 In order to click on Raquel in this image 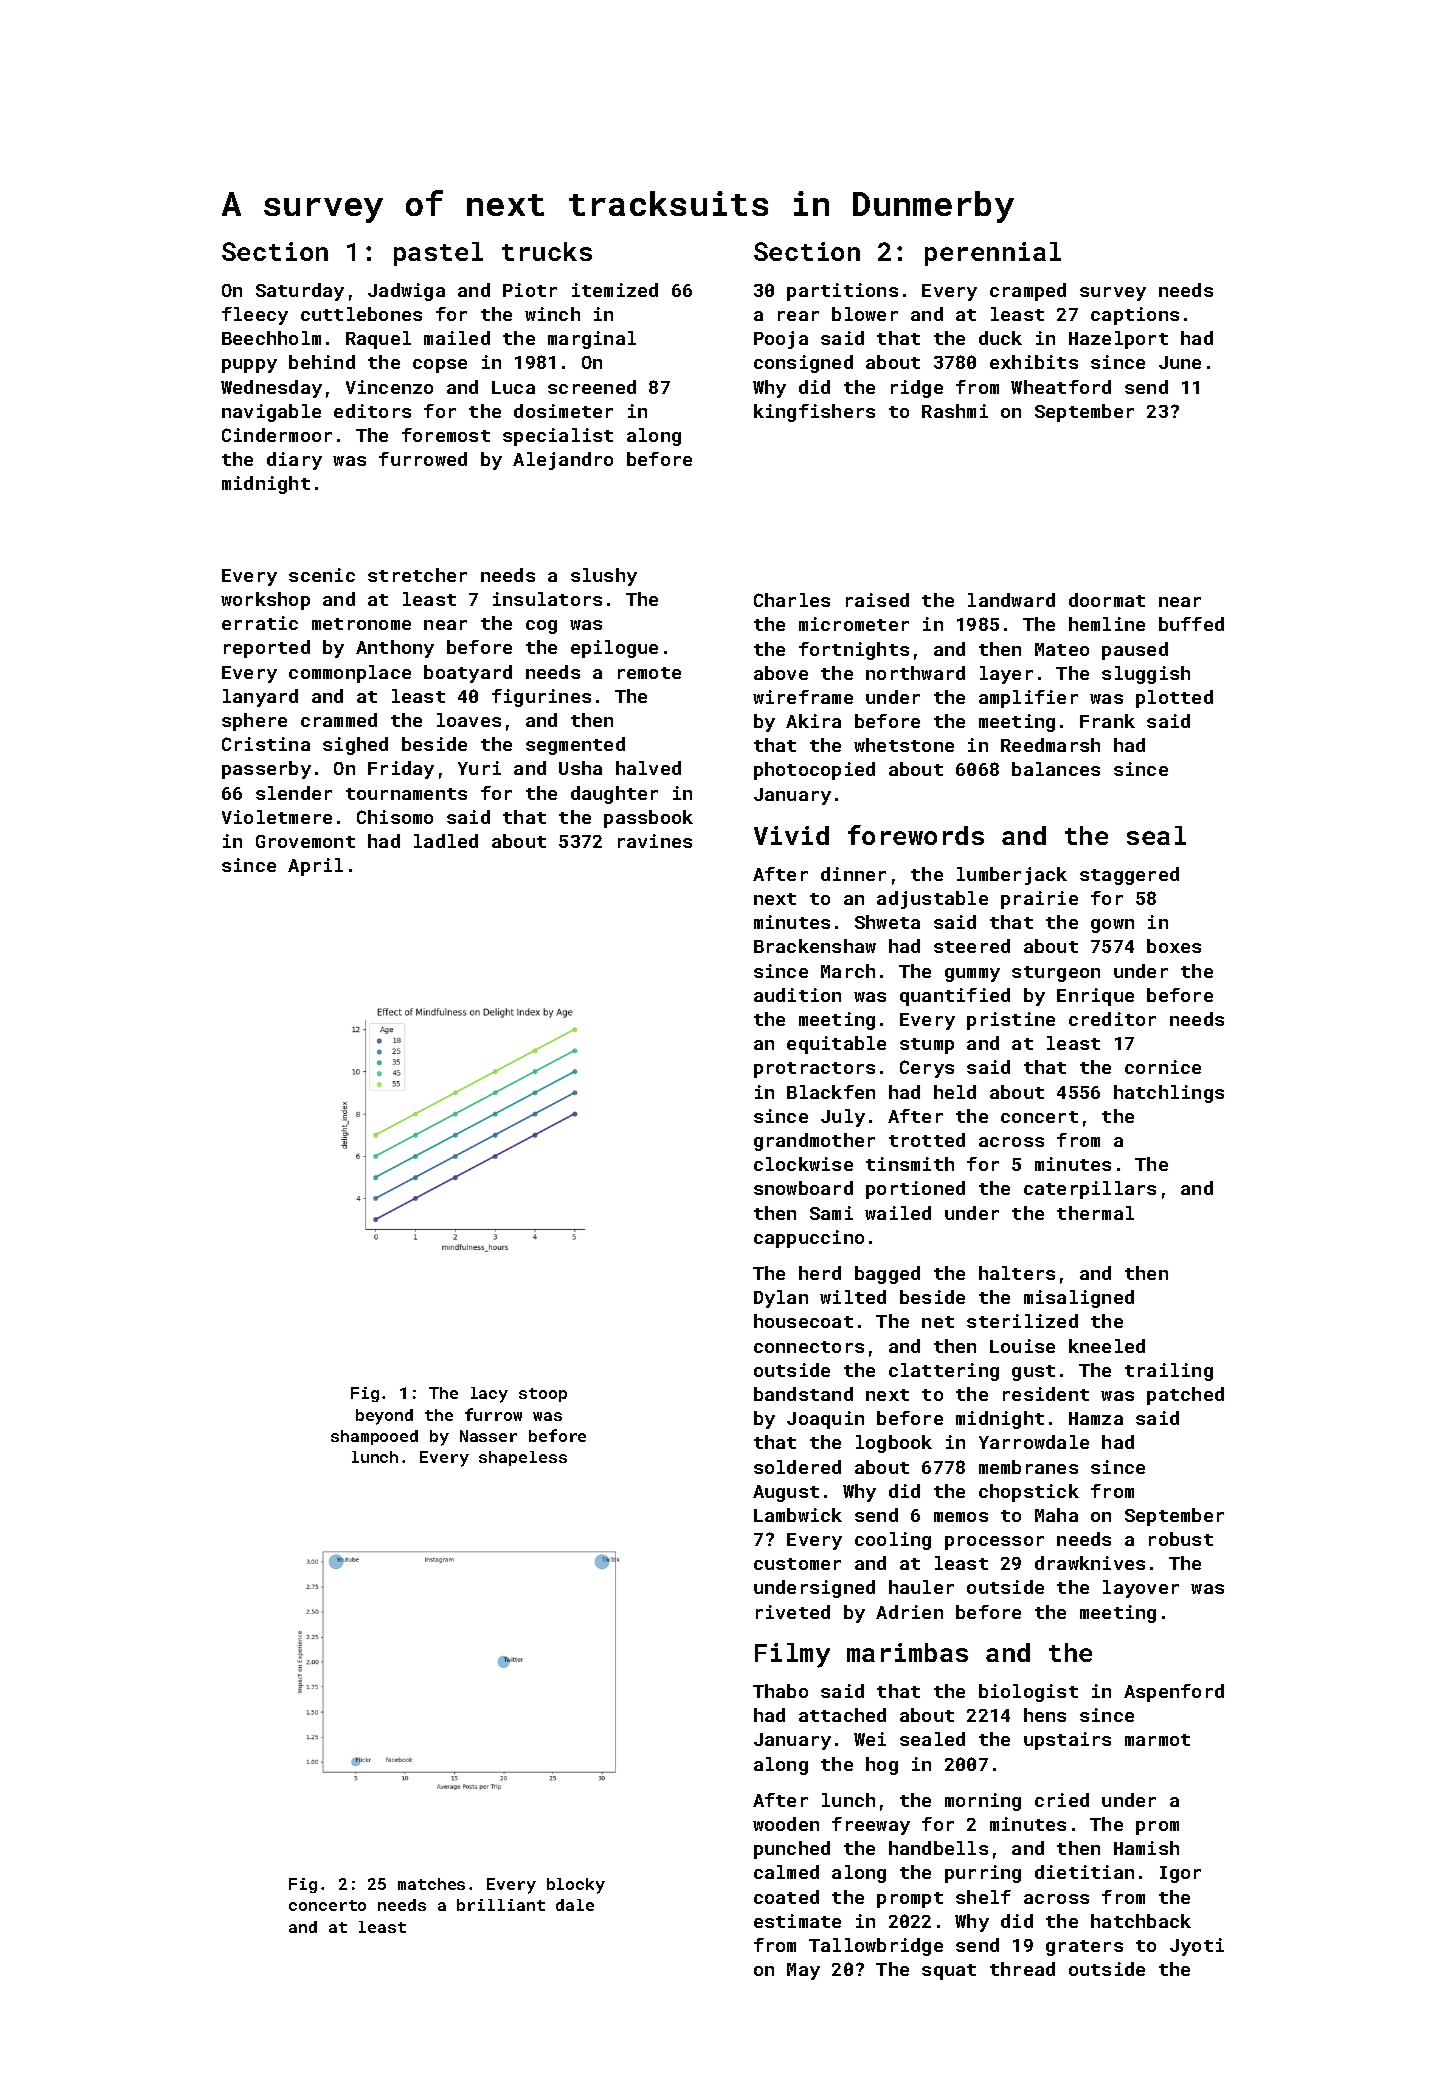, I will do `click(378, 340)`.
